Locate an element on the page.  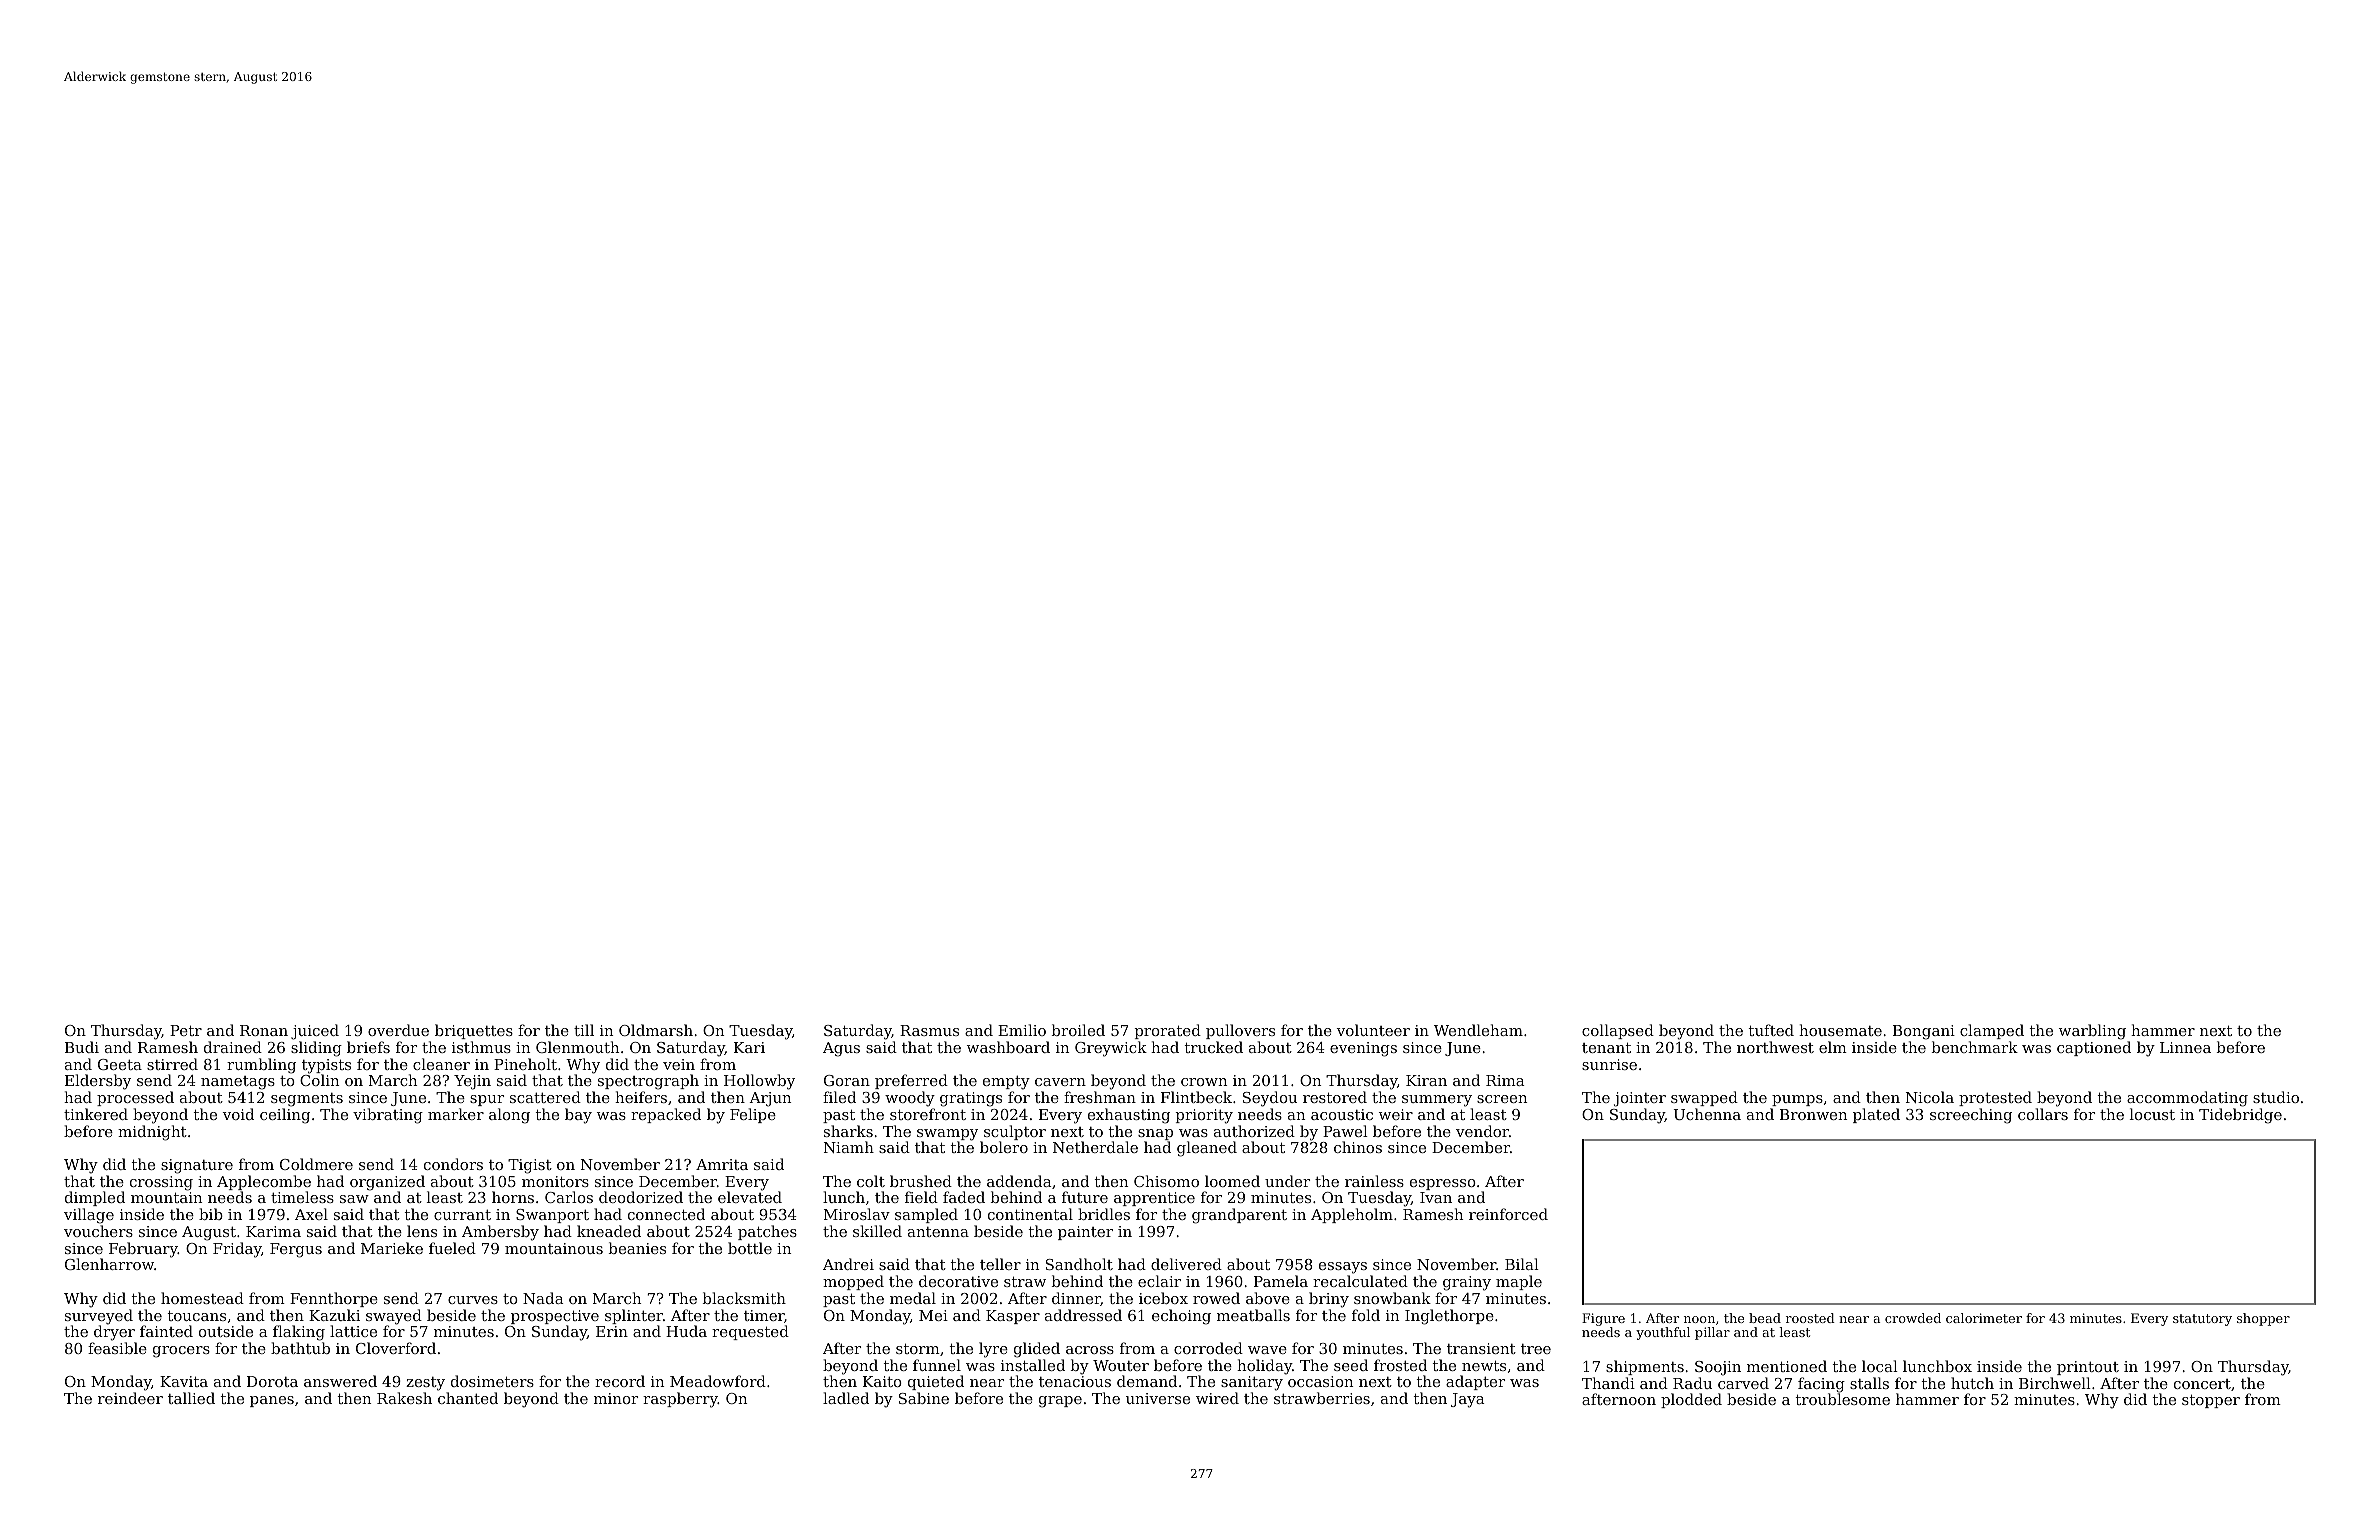
Bilal is located at coordinates (1522, 1264).
